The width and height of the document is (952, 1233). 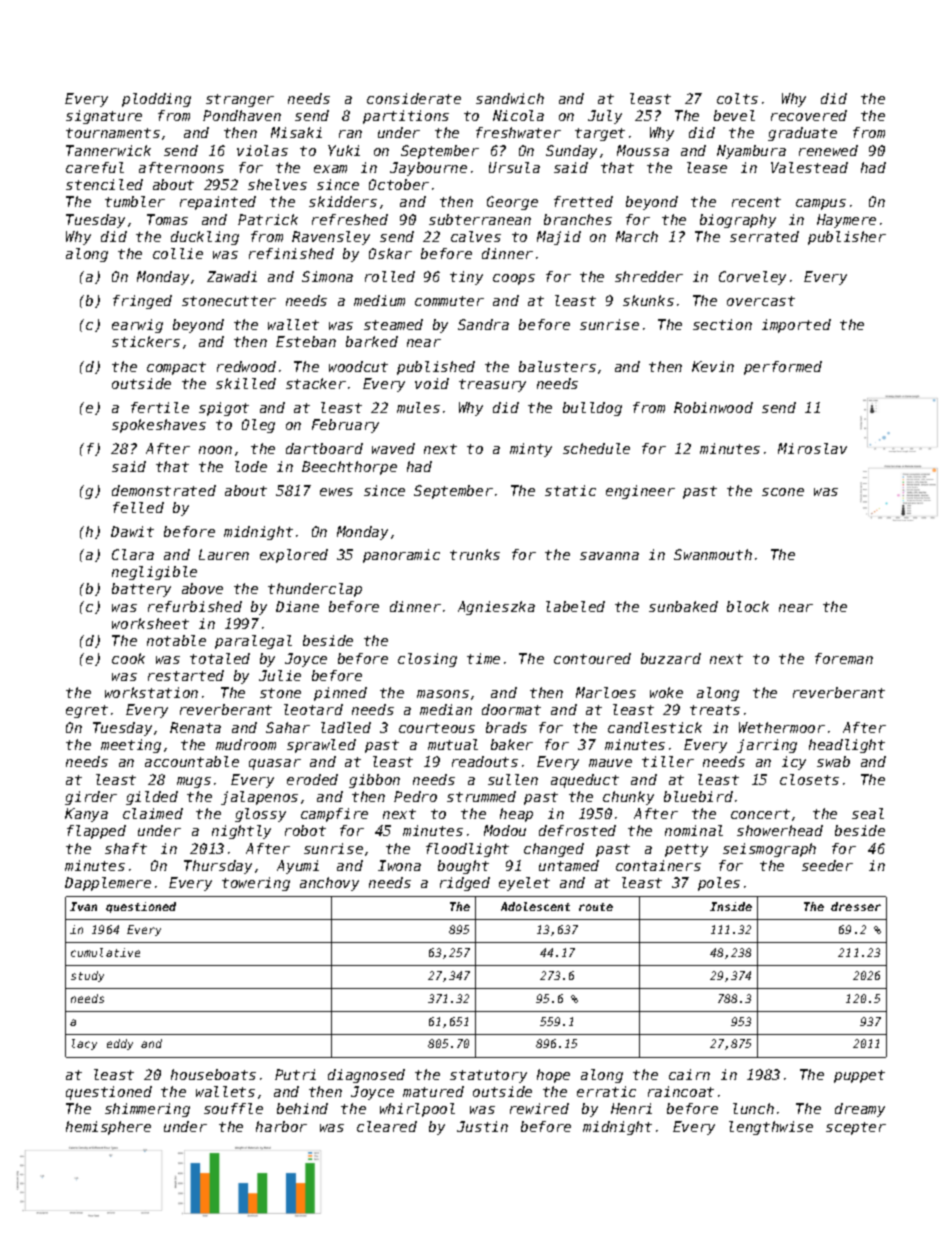 I want to click on Inside, so click(x=731, y=906).
